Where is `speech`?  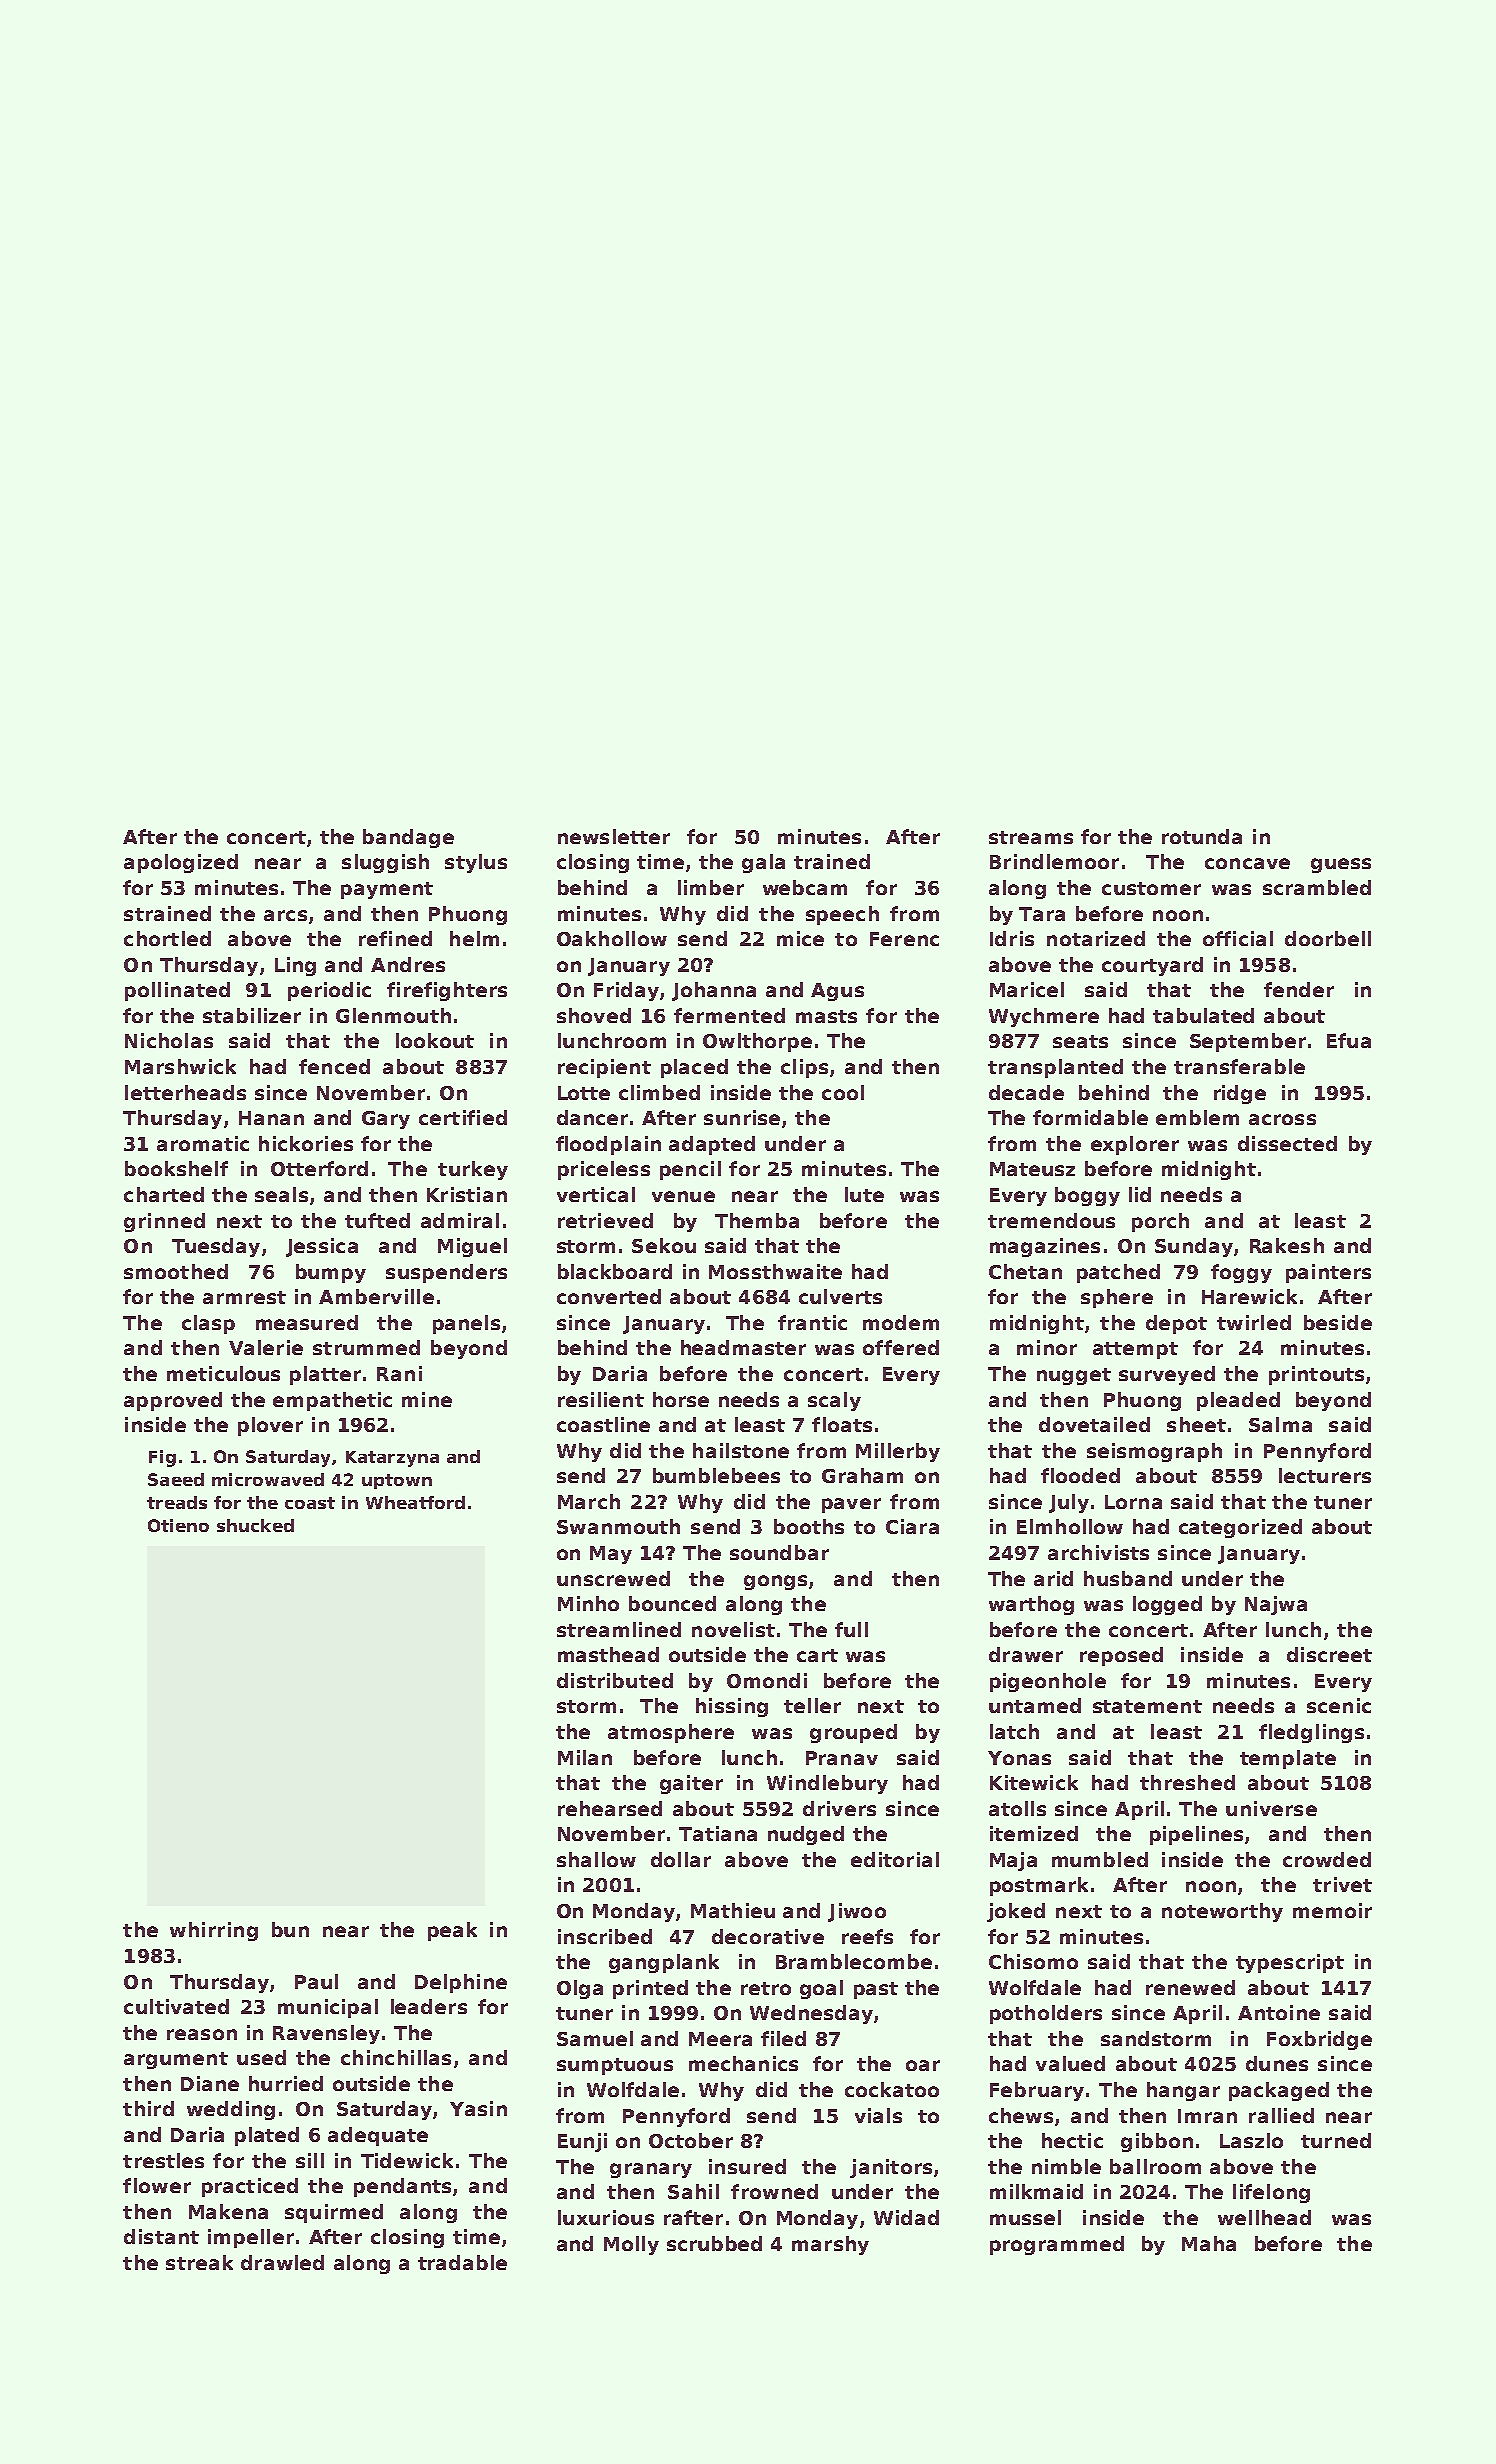 speech is located at coordinates (842, 915).
